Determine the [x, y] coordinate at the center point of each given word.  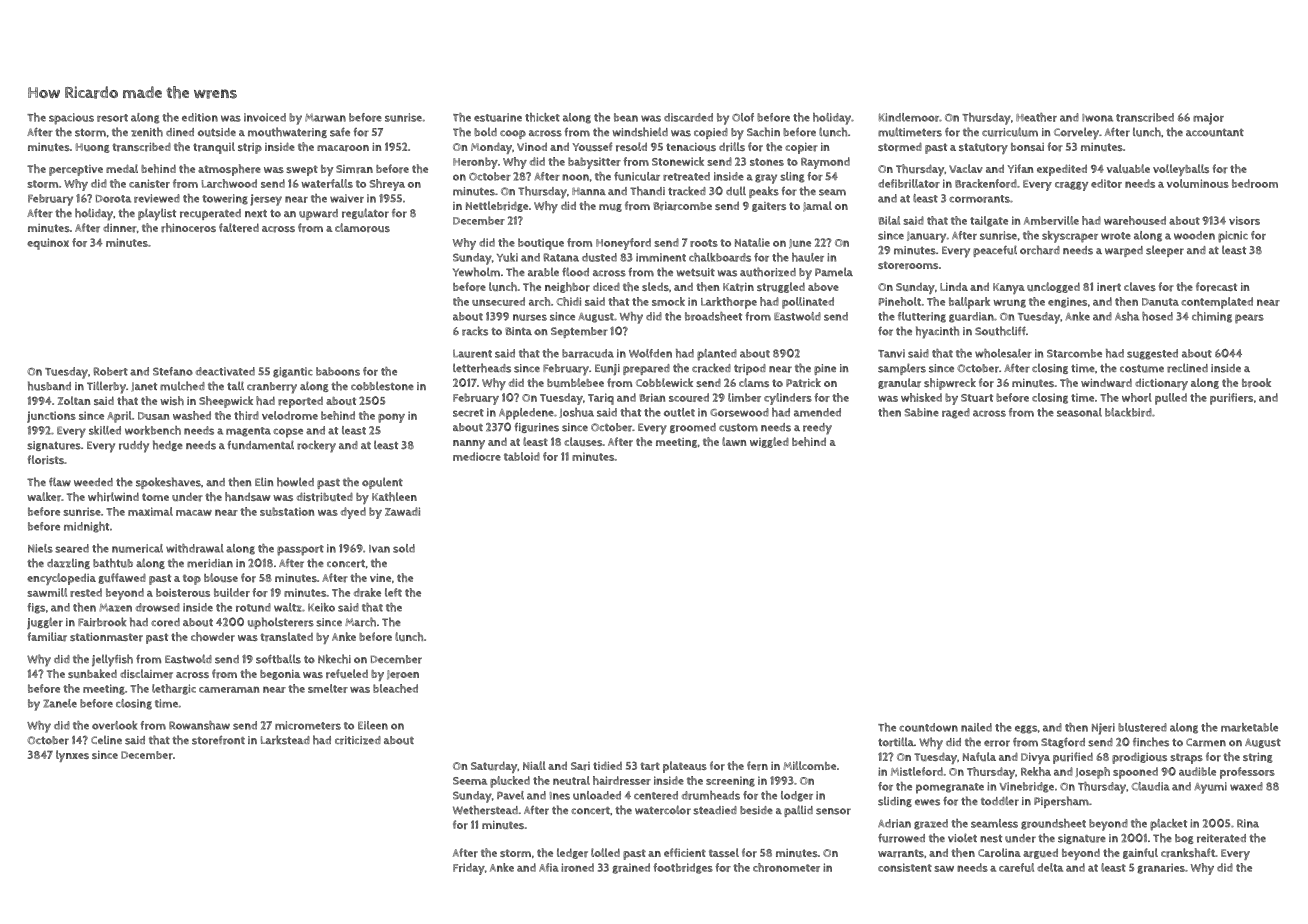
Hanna [589, 191]
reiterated [1221, 838]
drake [367, 592]
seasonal [1079, 412]
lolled [605, 852]
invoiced [265, 117]
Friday [469, 869]
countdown [928, 727]
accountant [1215, 133]
